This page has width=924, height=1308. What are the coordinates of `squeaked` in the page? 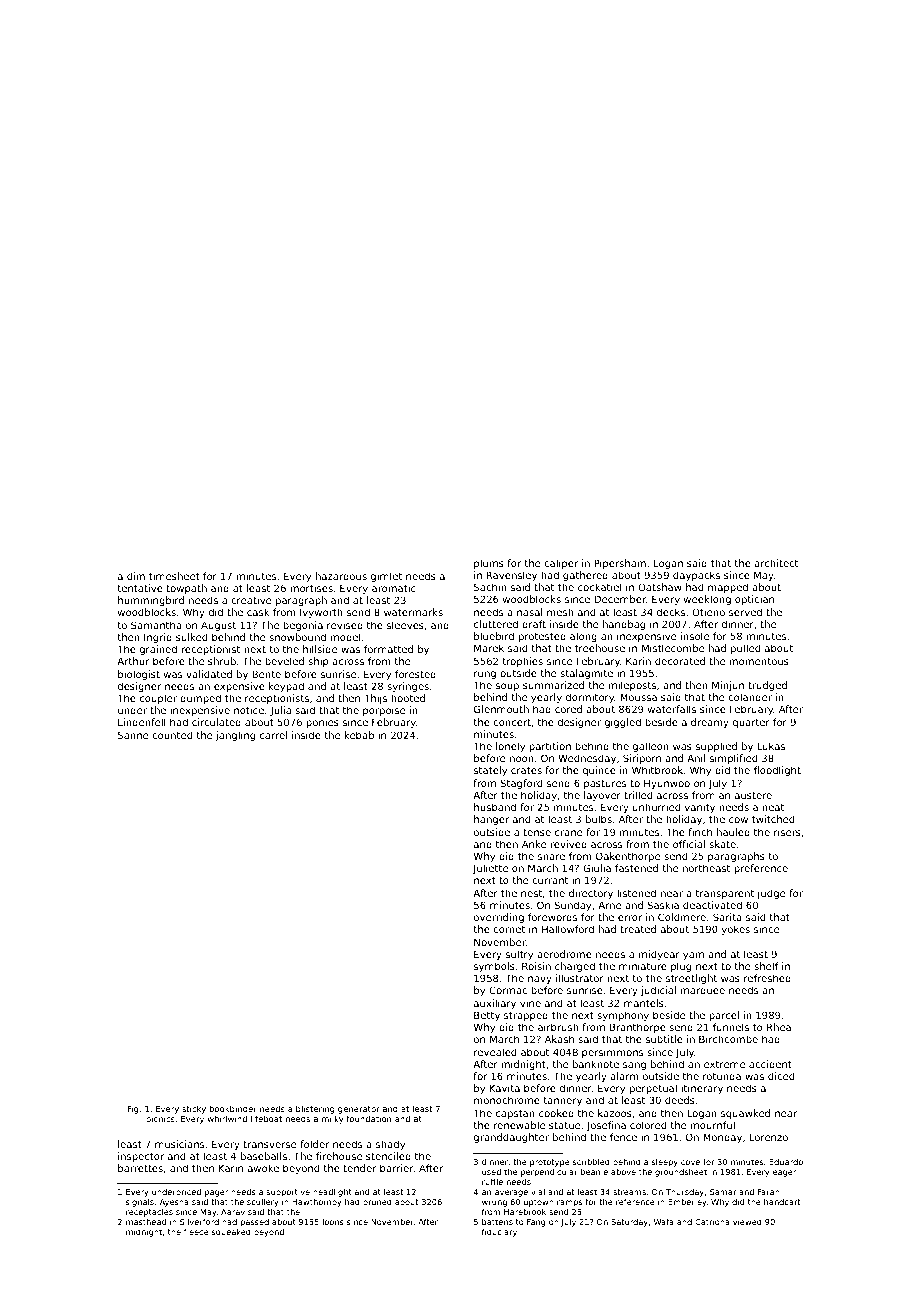 It's located at (231, 1233).
